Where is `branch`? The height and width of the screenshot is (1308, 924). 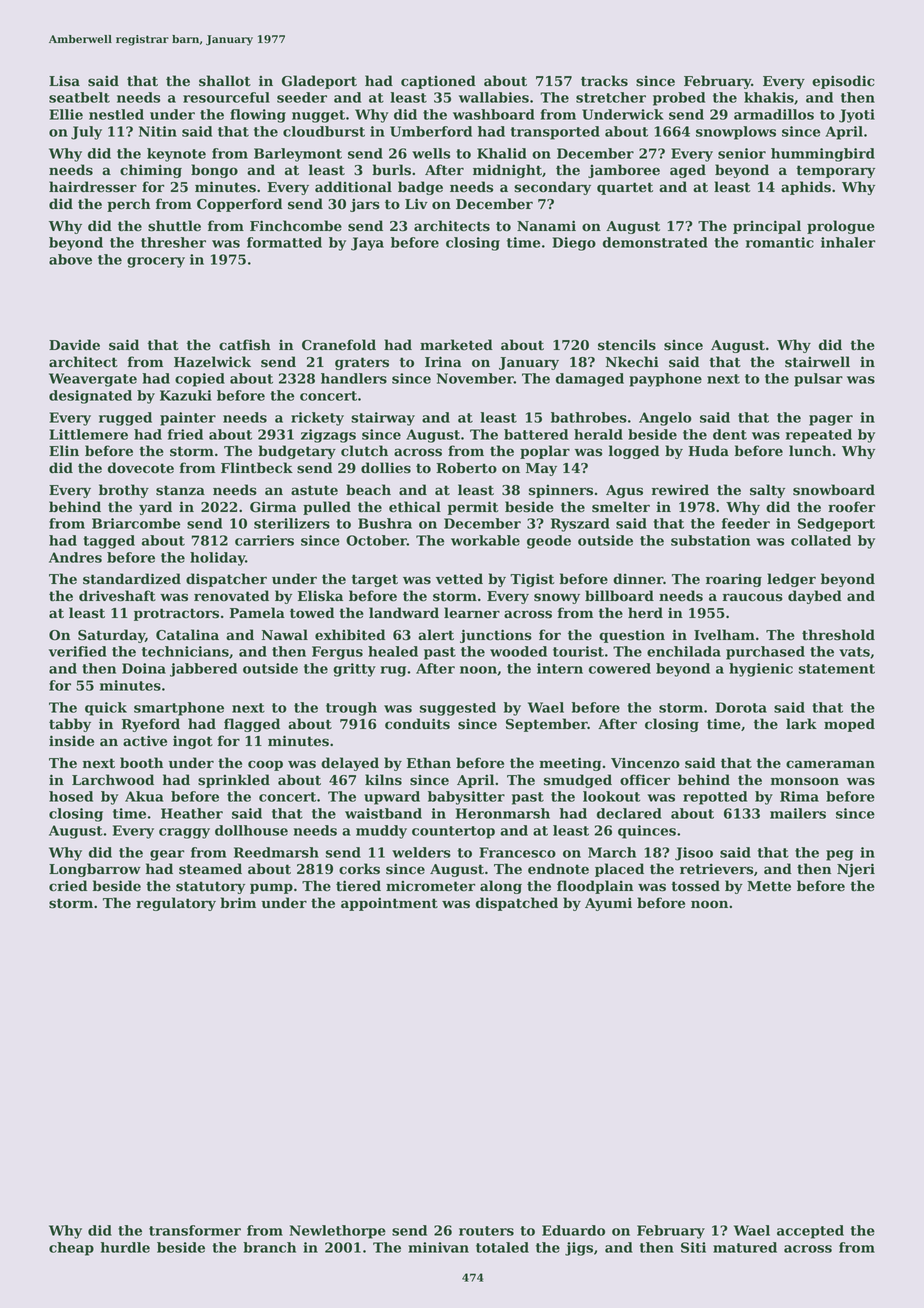 branch is located at coordinates (269, 1247).
